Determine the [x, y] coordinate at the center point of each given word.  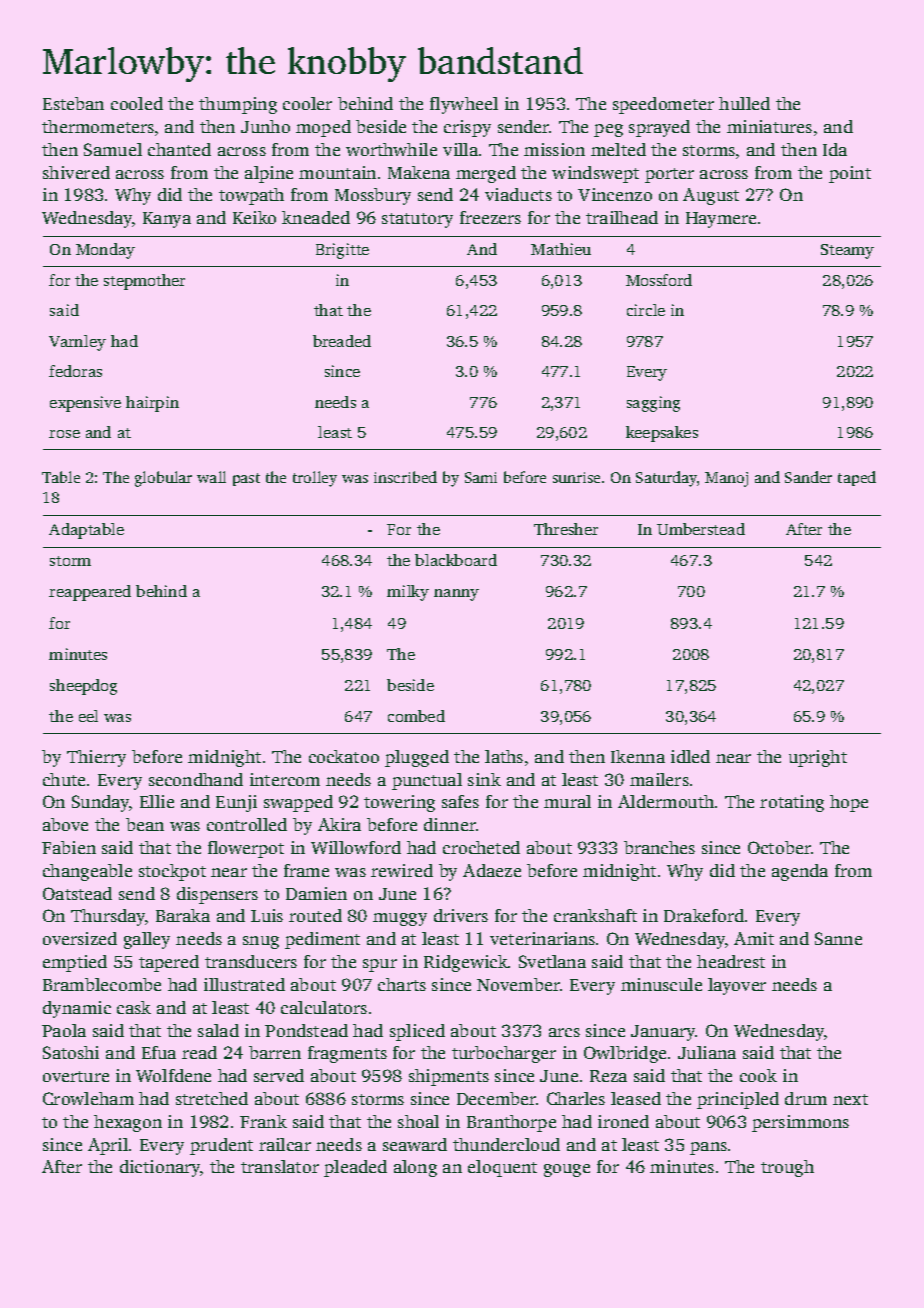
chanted [179, 149]
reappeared [90, 593]
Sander [808, 477]
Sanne [838, 938]
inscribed [405, 477]
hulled [744, 103]
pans [708, 1148]
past [246, 479]
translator [280, 1166]
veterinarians [542, 938]
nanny [456, 595]
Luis [267, 915]
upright [818, 758]
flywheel [464, 105]
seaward [415, 1144]
